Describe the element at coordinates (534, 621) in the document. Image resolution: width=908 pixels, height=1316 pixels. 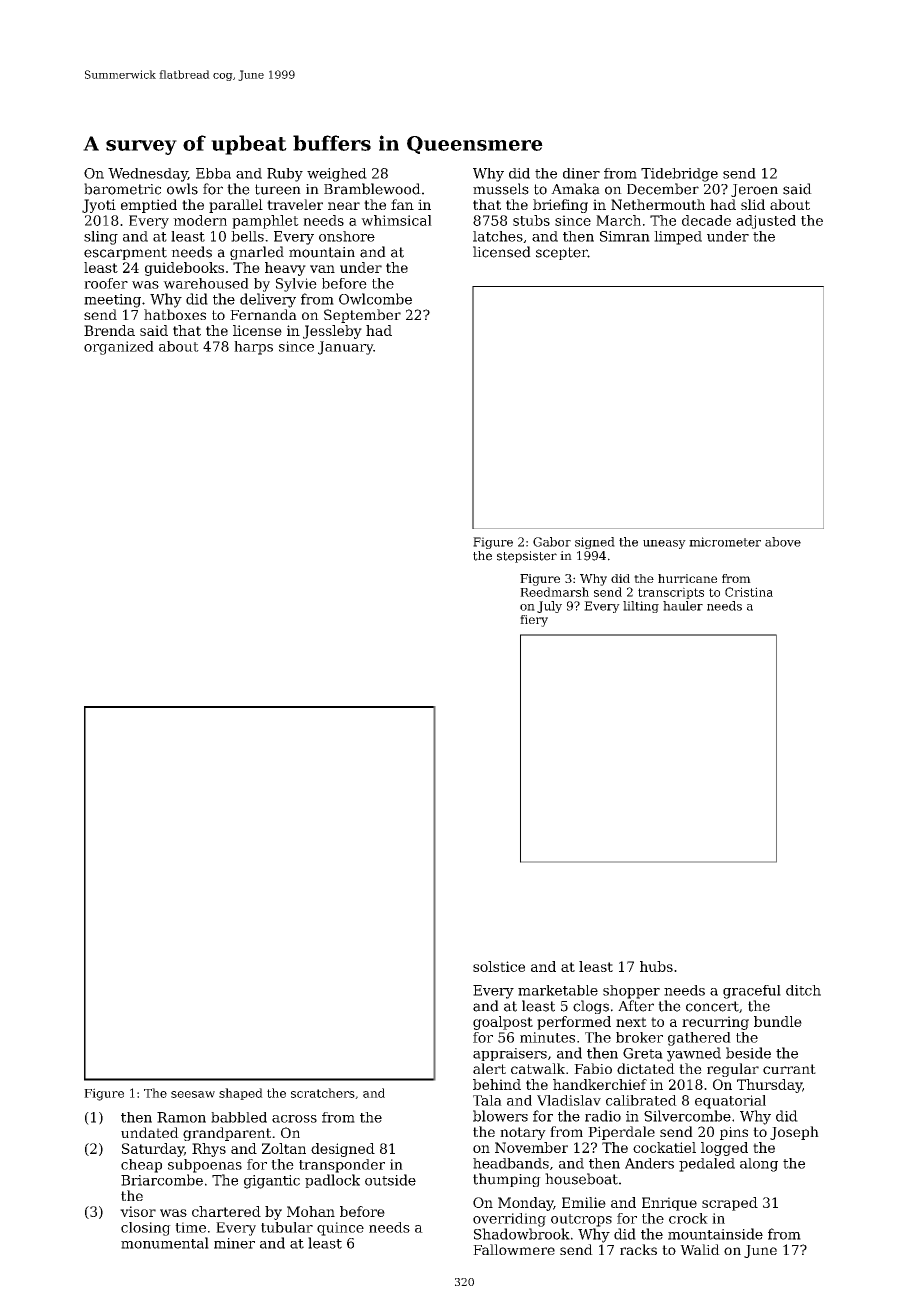
I see `fiery` at that location.
